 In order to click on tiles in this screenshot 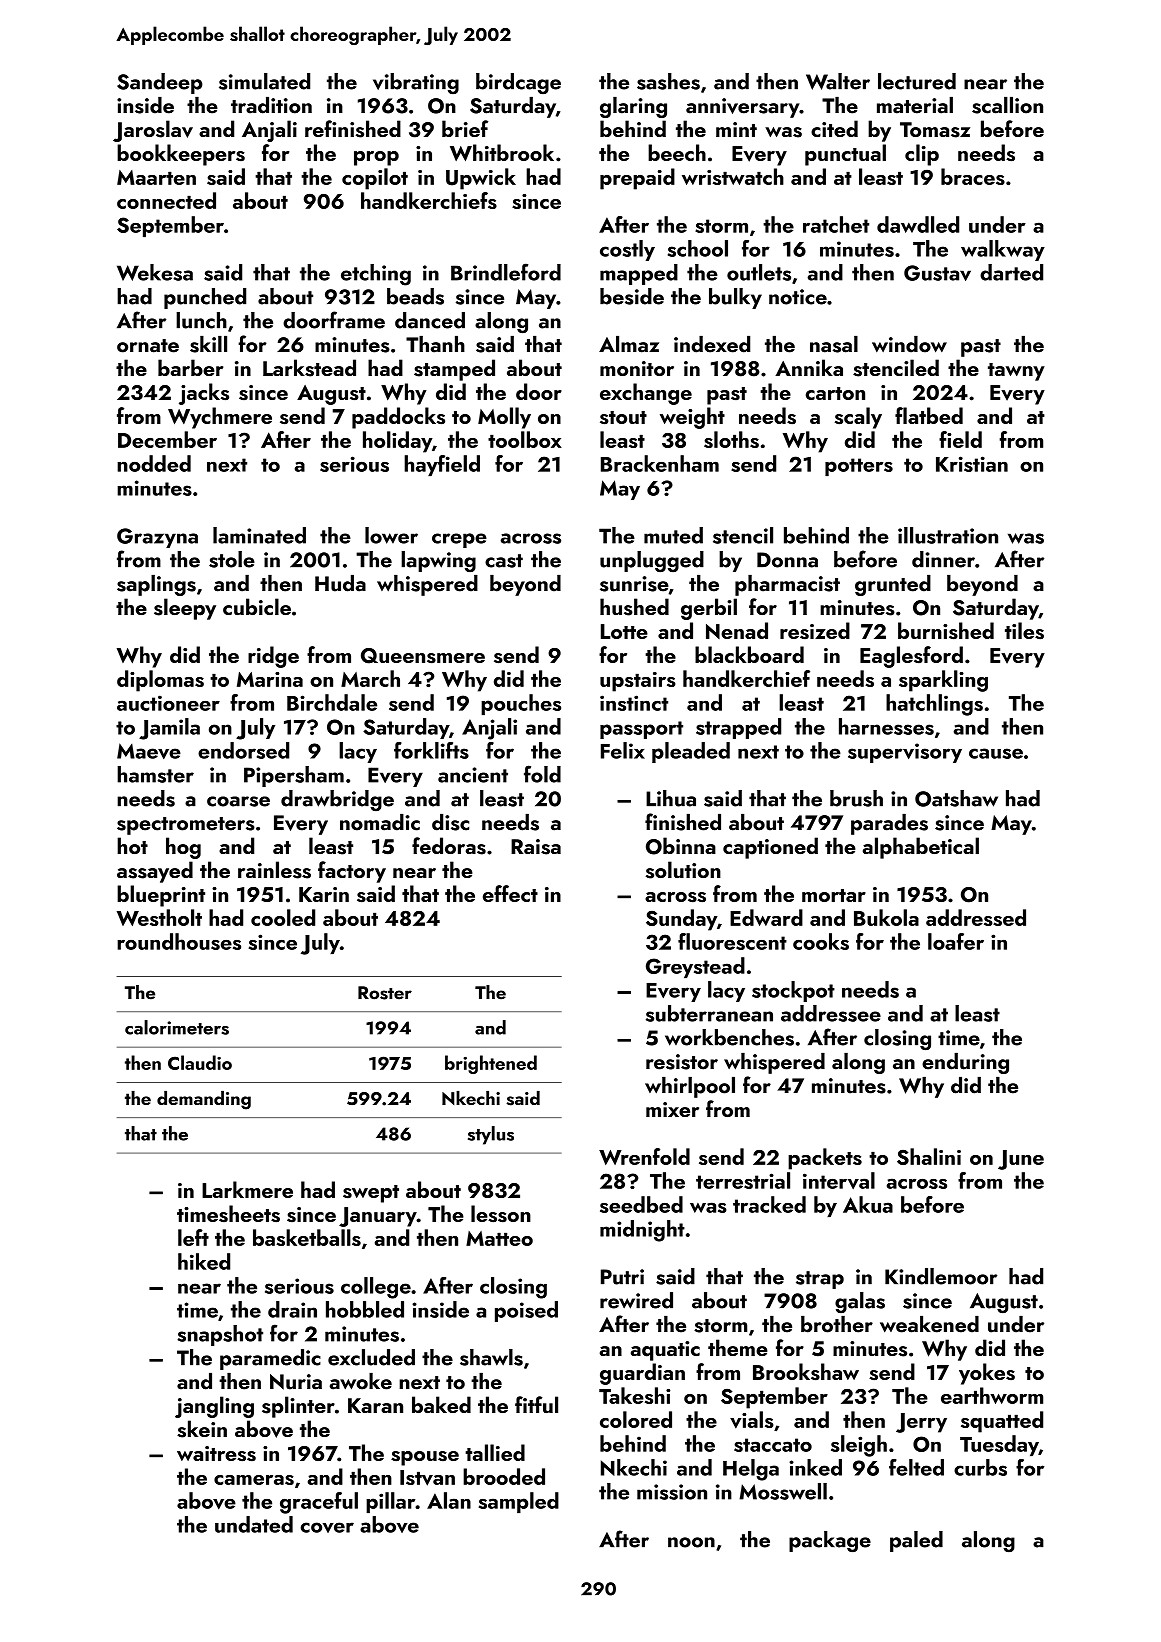, I will do `click(1024, 631)`.
